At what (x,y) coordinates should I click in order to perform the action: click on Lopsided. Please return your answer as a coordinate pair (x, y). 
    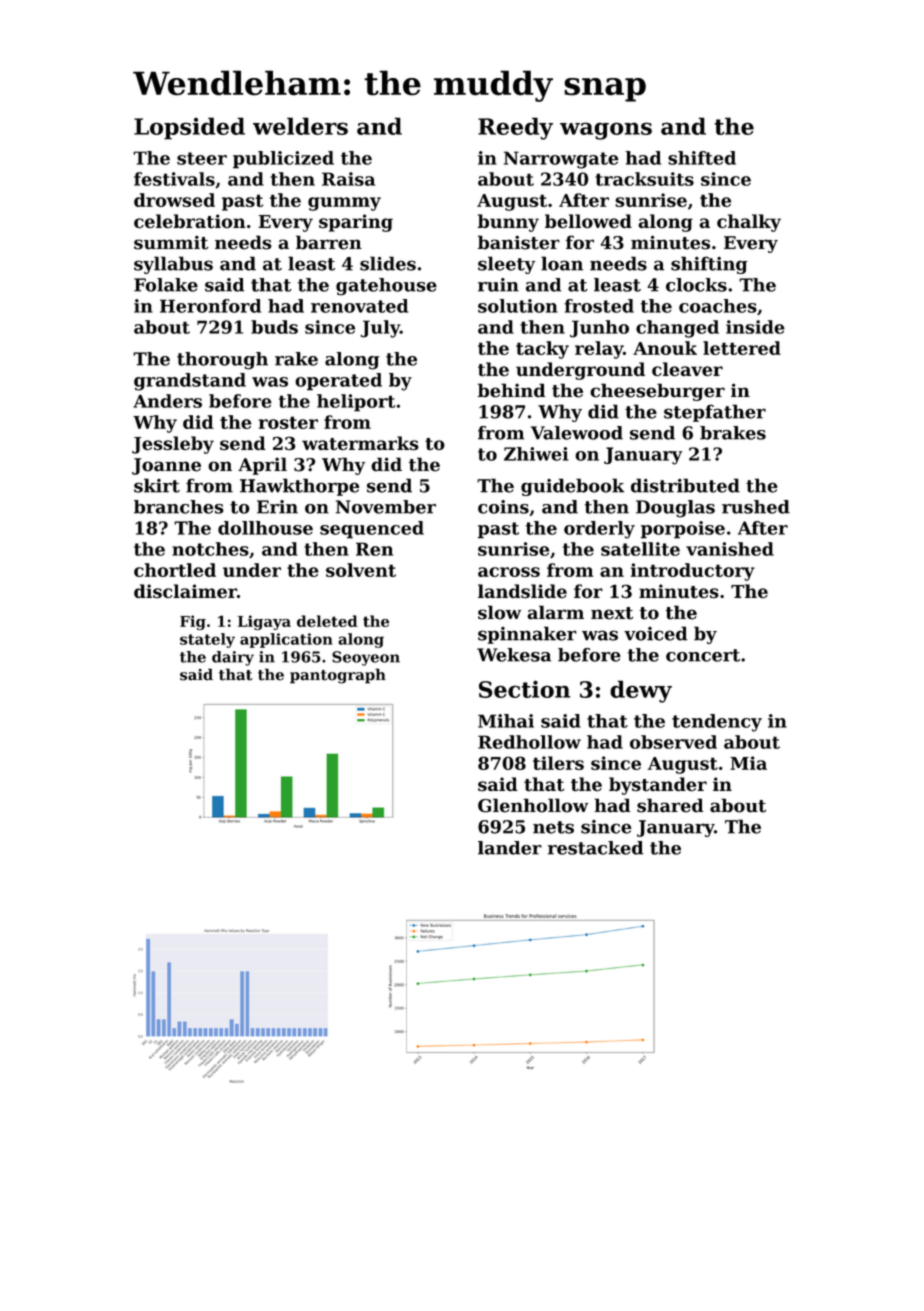
    Looking at the image, I should click on (189, 128).
